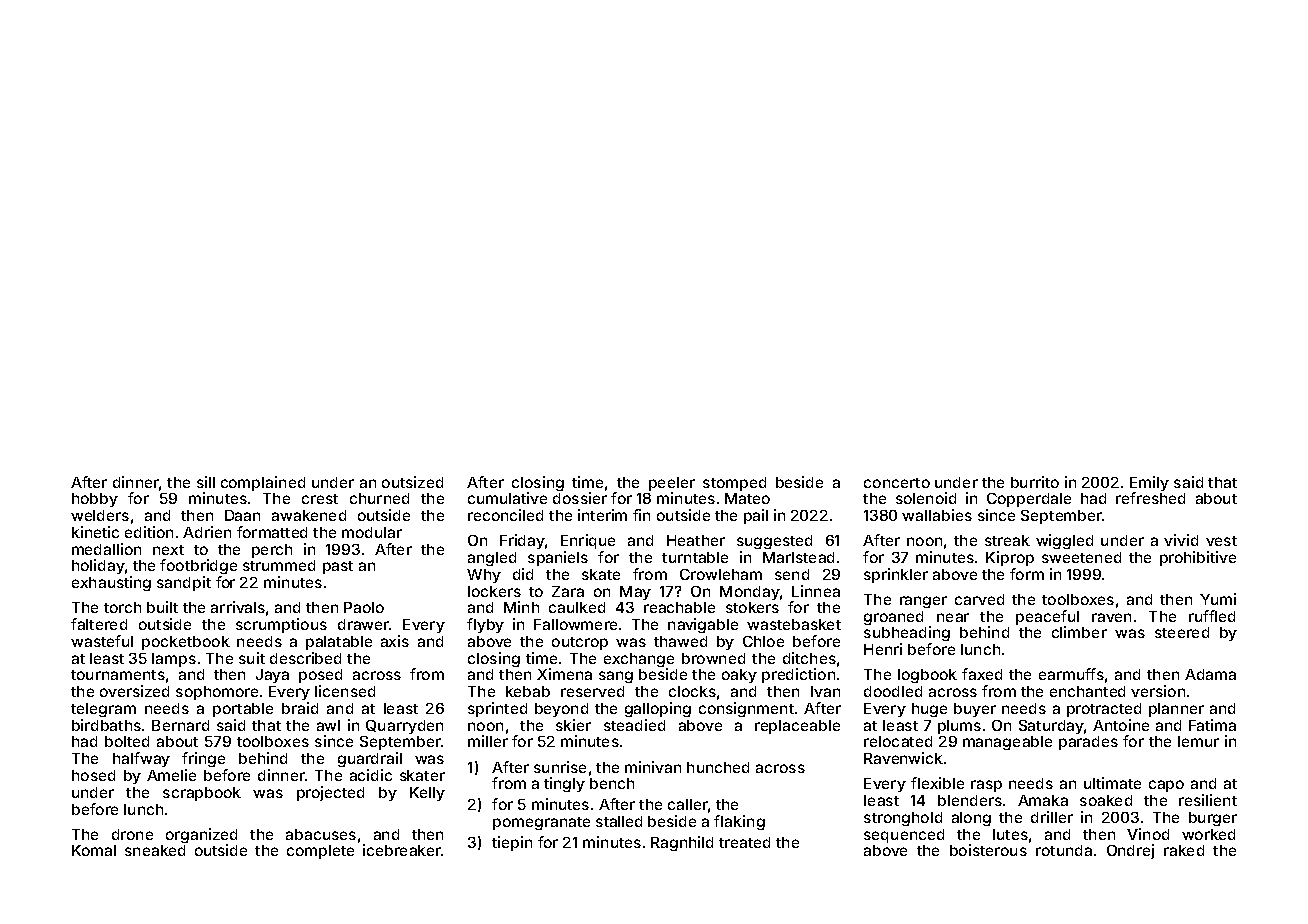 This screenshot has width=1308, height=924. Describe the element at coordinates (739, 822) in the screenshot. I see `flaking` at that location.
